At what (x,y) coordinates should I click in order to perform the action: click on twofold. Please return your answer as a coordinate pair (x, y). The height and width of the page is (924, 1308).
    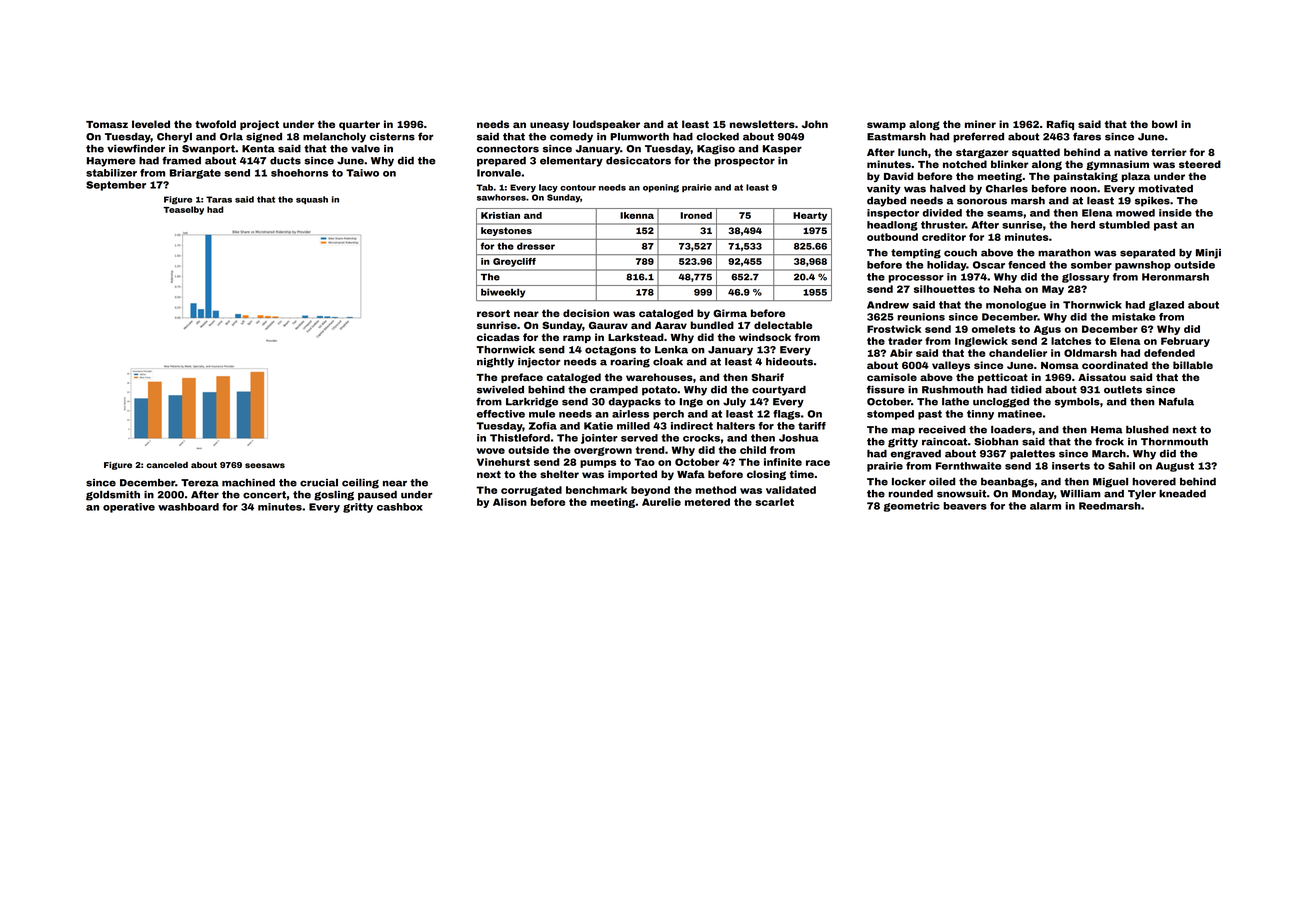
    Looking at the image, I should click on (215, 124).
